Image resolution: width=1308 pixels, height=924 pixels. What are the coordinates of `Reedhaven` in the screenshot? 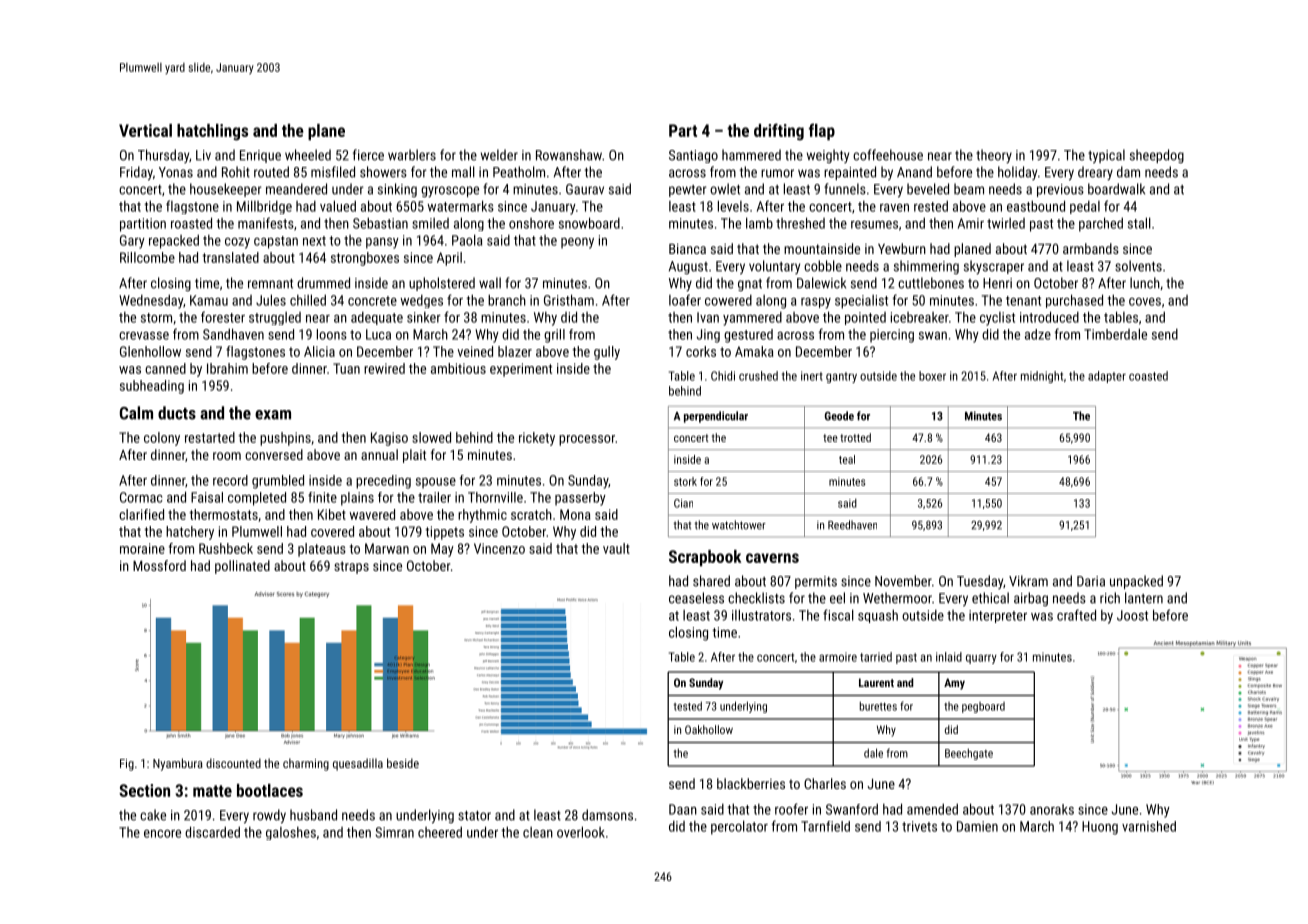 It's located at (852, 525).
